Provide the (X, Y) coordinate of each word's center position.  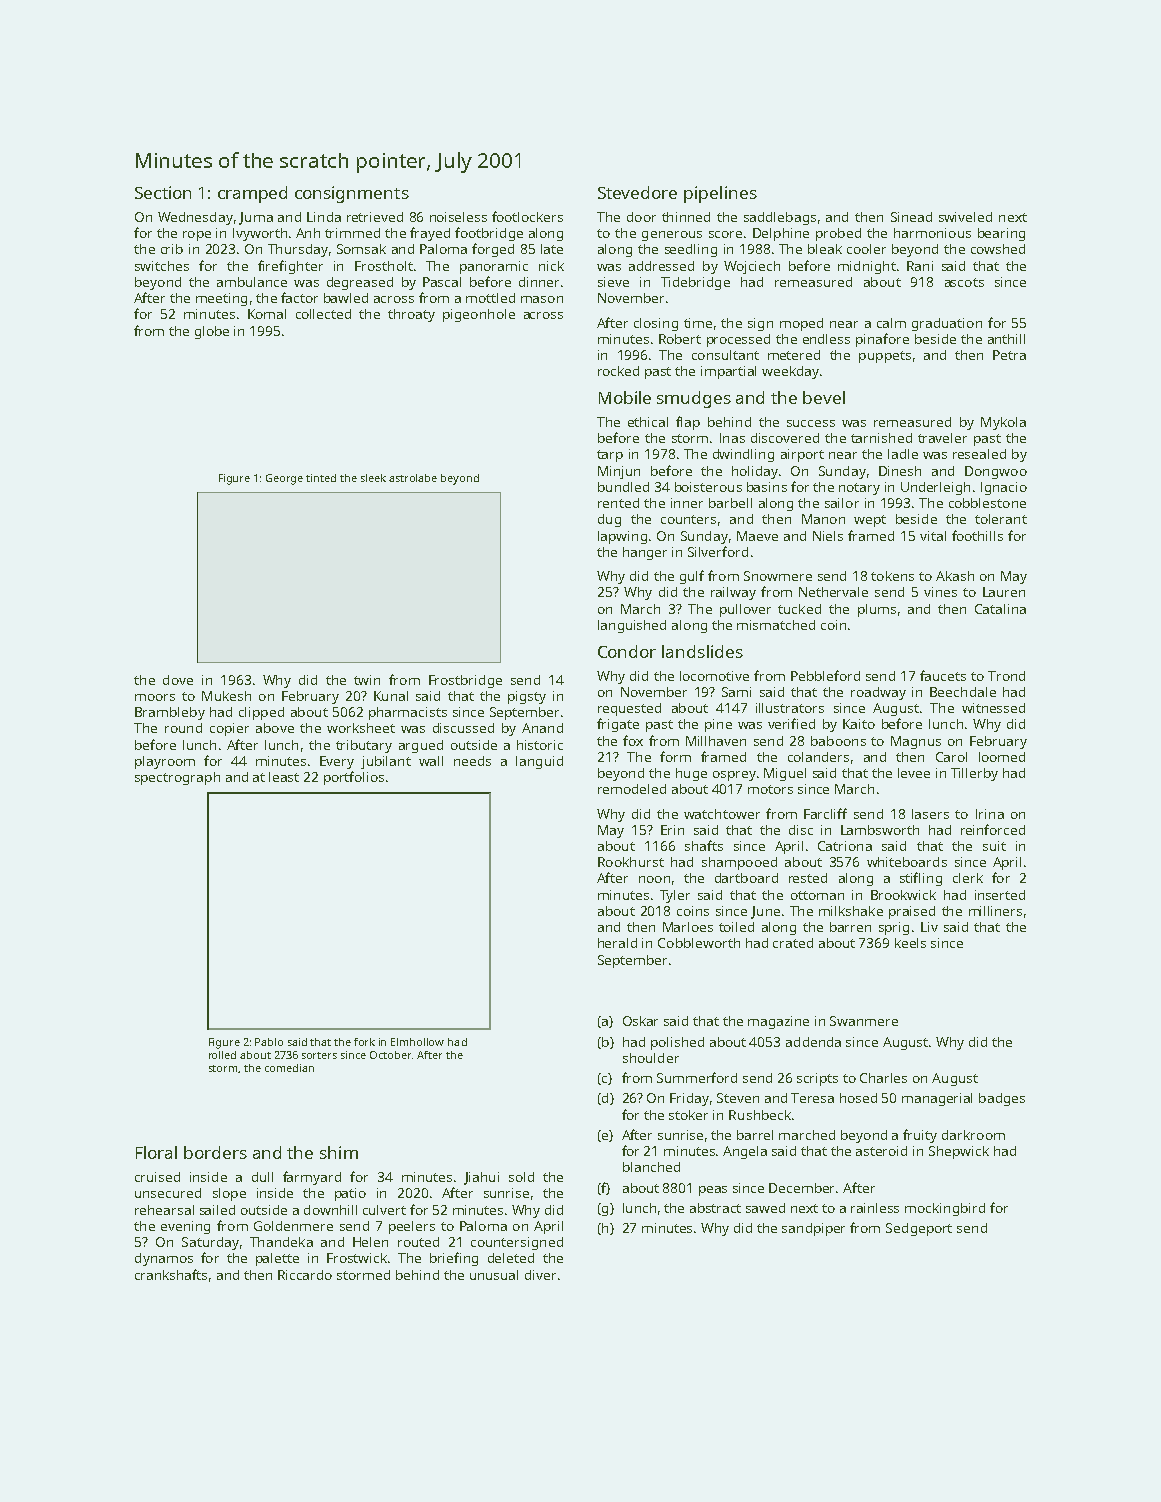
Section (163, 192)
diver (540, 1275)
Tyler (675, 896)
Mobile (625, 397)
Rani (920, 266)
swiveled (965, 217)
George (284, 479)
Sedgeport (919, 1229)
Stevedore (637, 192)
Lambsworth (880, 830)
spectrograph (177, 778)
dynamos (164, 1259)
